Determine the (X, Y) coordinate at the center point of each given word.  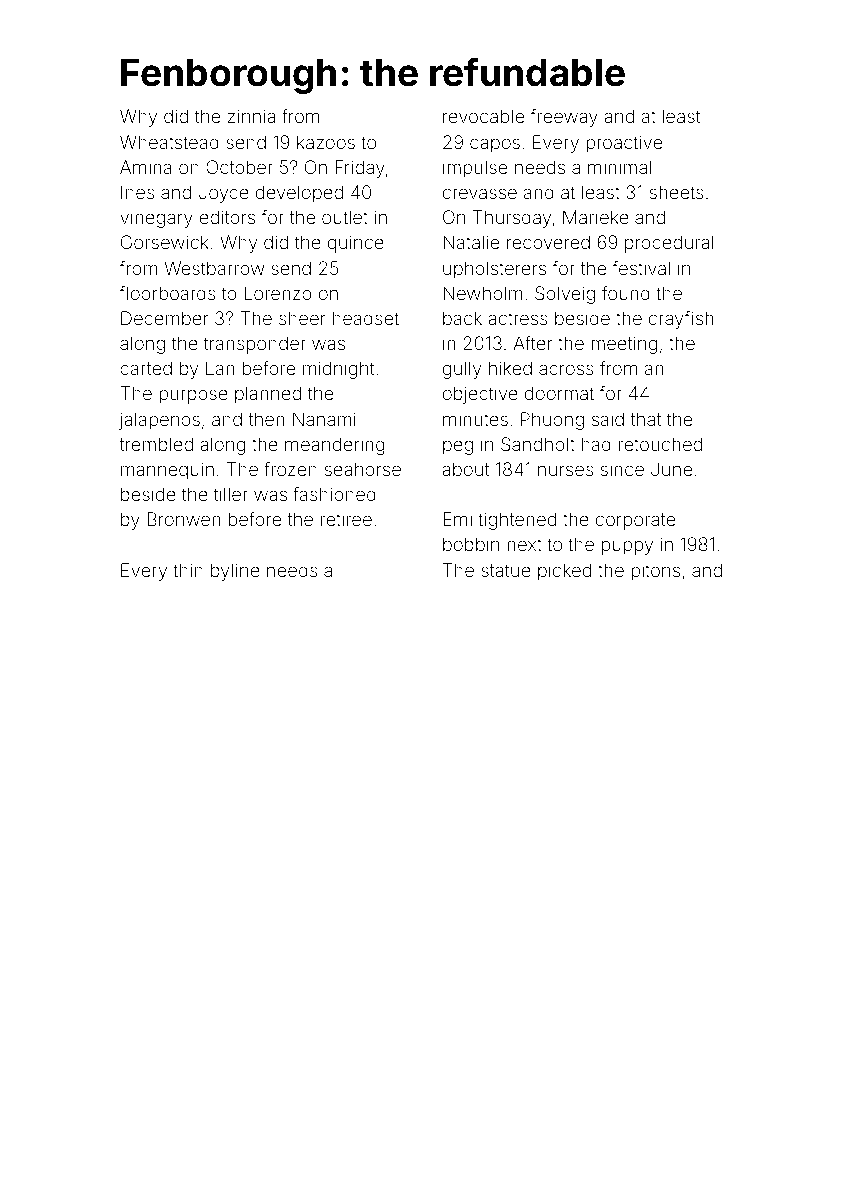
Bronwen (183, 519)
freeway (564, 118)
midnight (338, 370)
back (462, 318)
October (239, 167)
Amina (146, 167)
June (671, 469)
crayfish (681, 320)
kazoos (326, 142)
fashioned (334, 494)
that (646, 419)
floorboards (168, 293)
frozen (290, 469)
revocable (483, 116)
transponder (255, 345)
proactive (624, 144)
